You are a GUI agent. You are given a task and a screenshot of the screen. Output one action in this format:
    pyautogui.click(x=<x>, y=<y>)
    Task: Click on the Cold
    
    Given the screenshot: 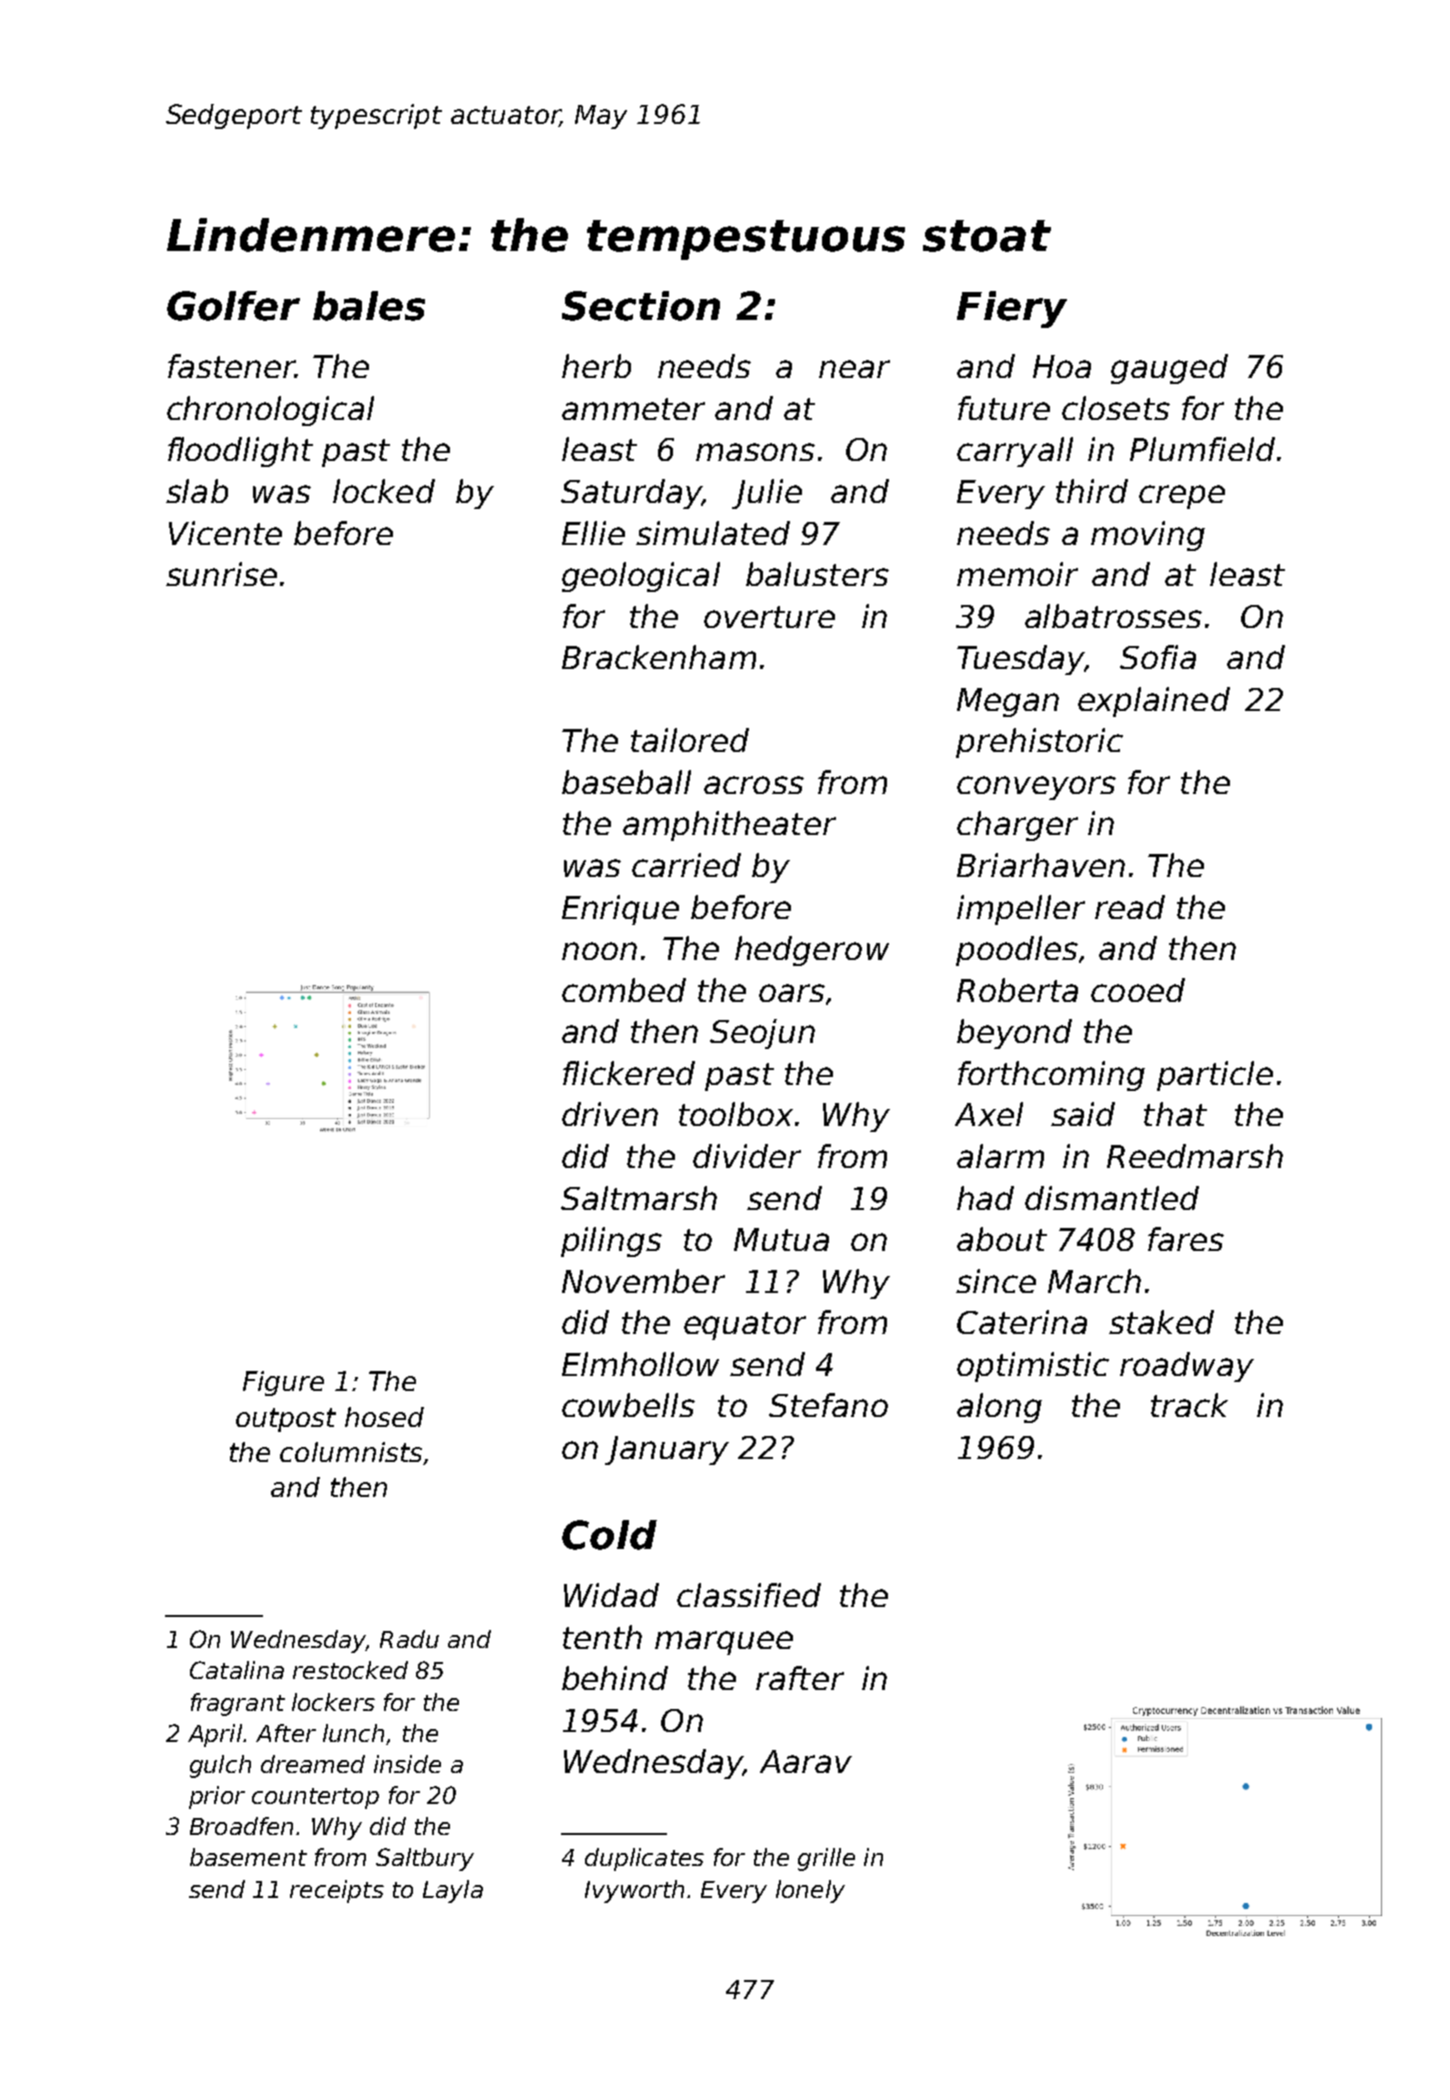 What is the action you would take?
    pyautogui.click(x=609, y=1535)
